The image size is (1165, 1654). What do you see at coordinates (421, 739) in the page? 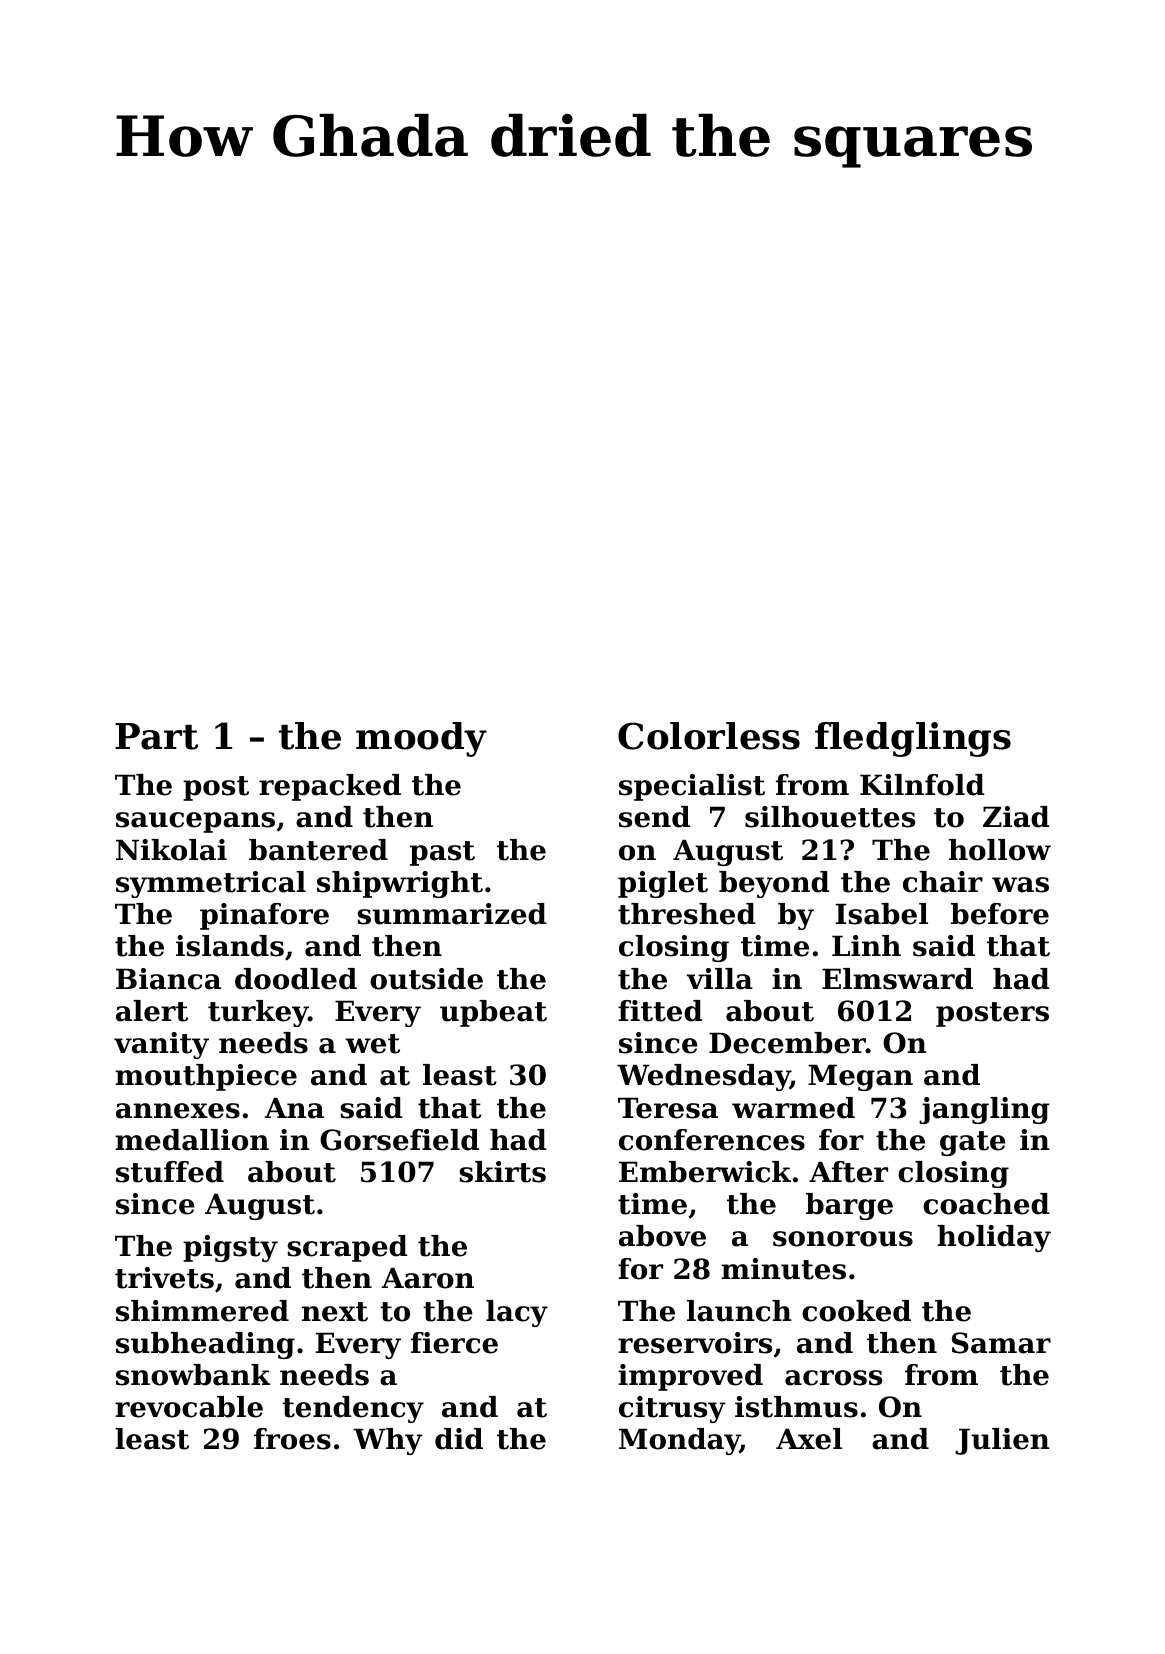
I see `moody` at bounding box center [421, 739].
